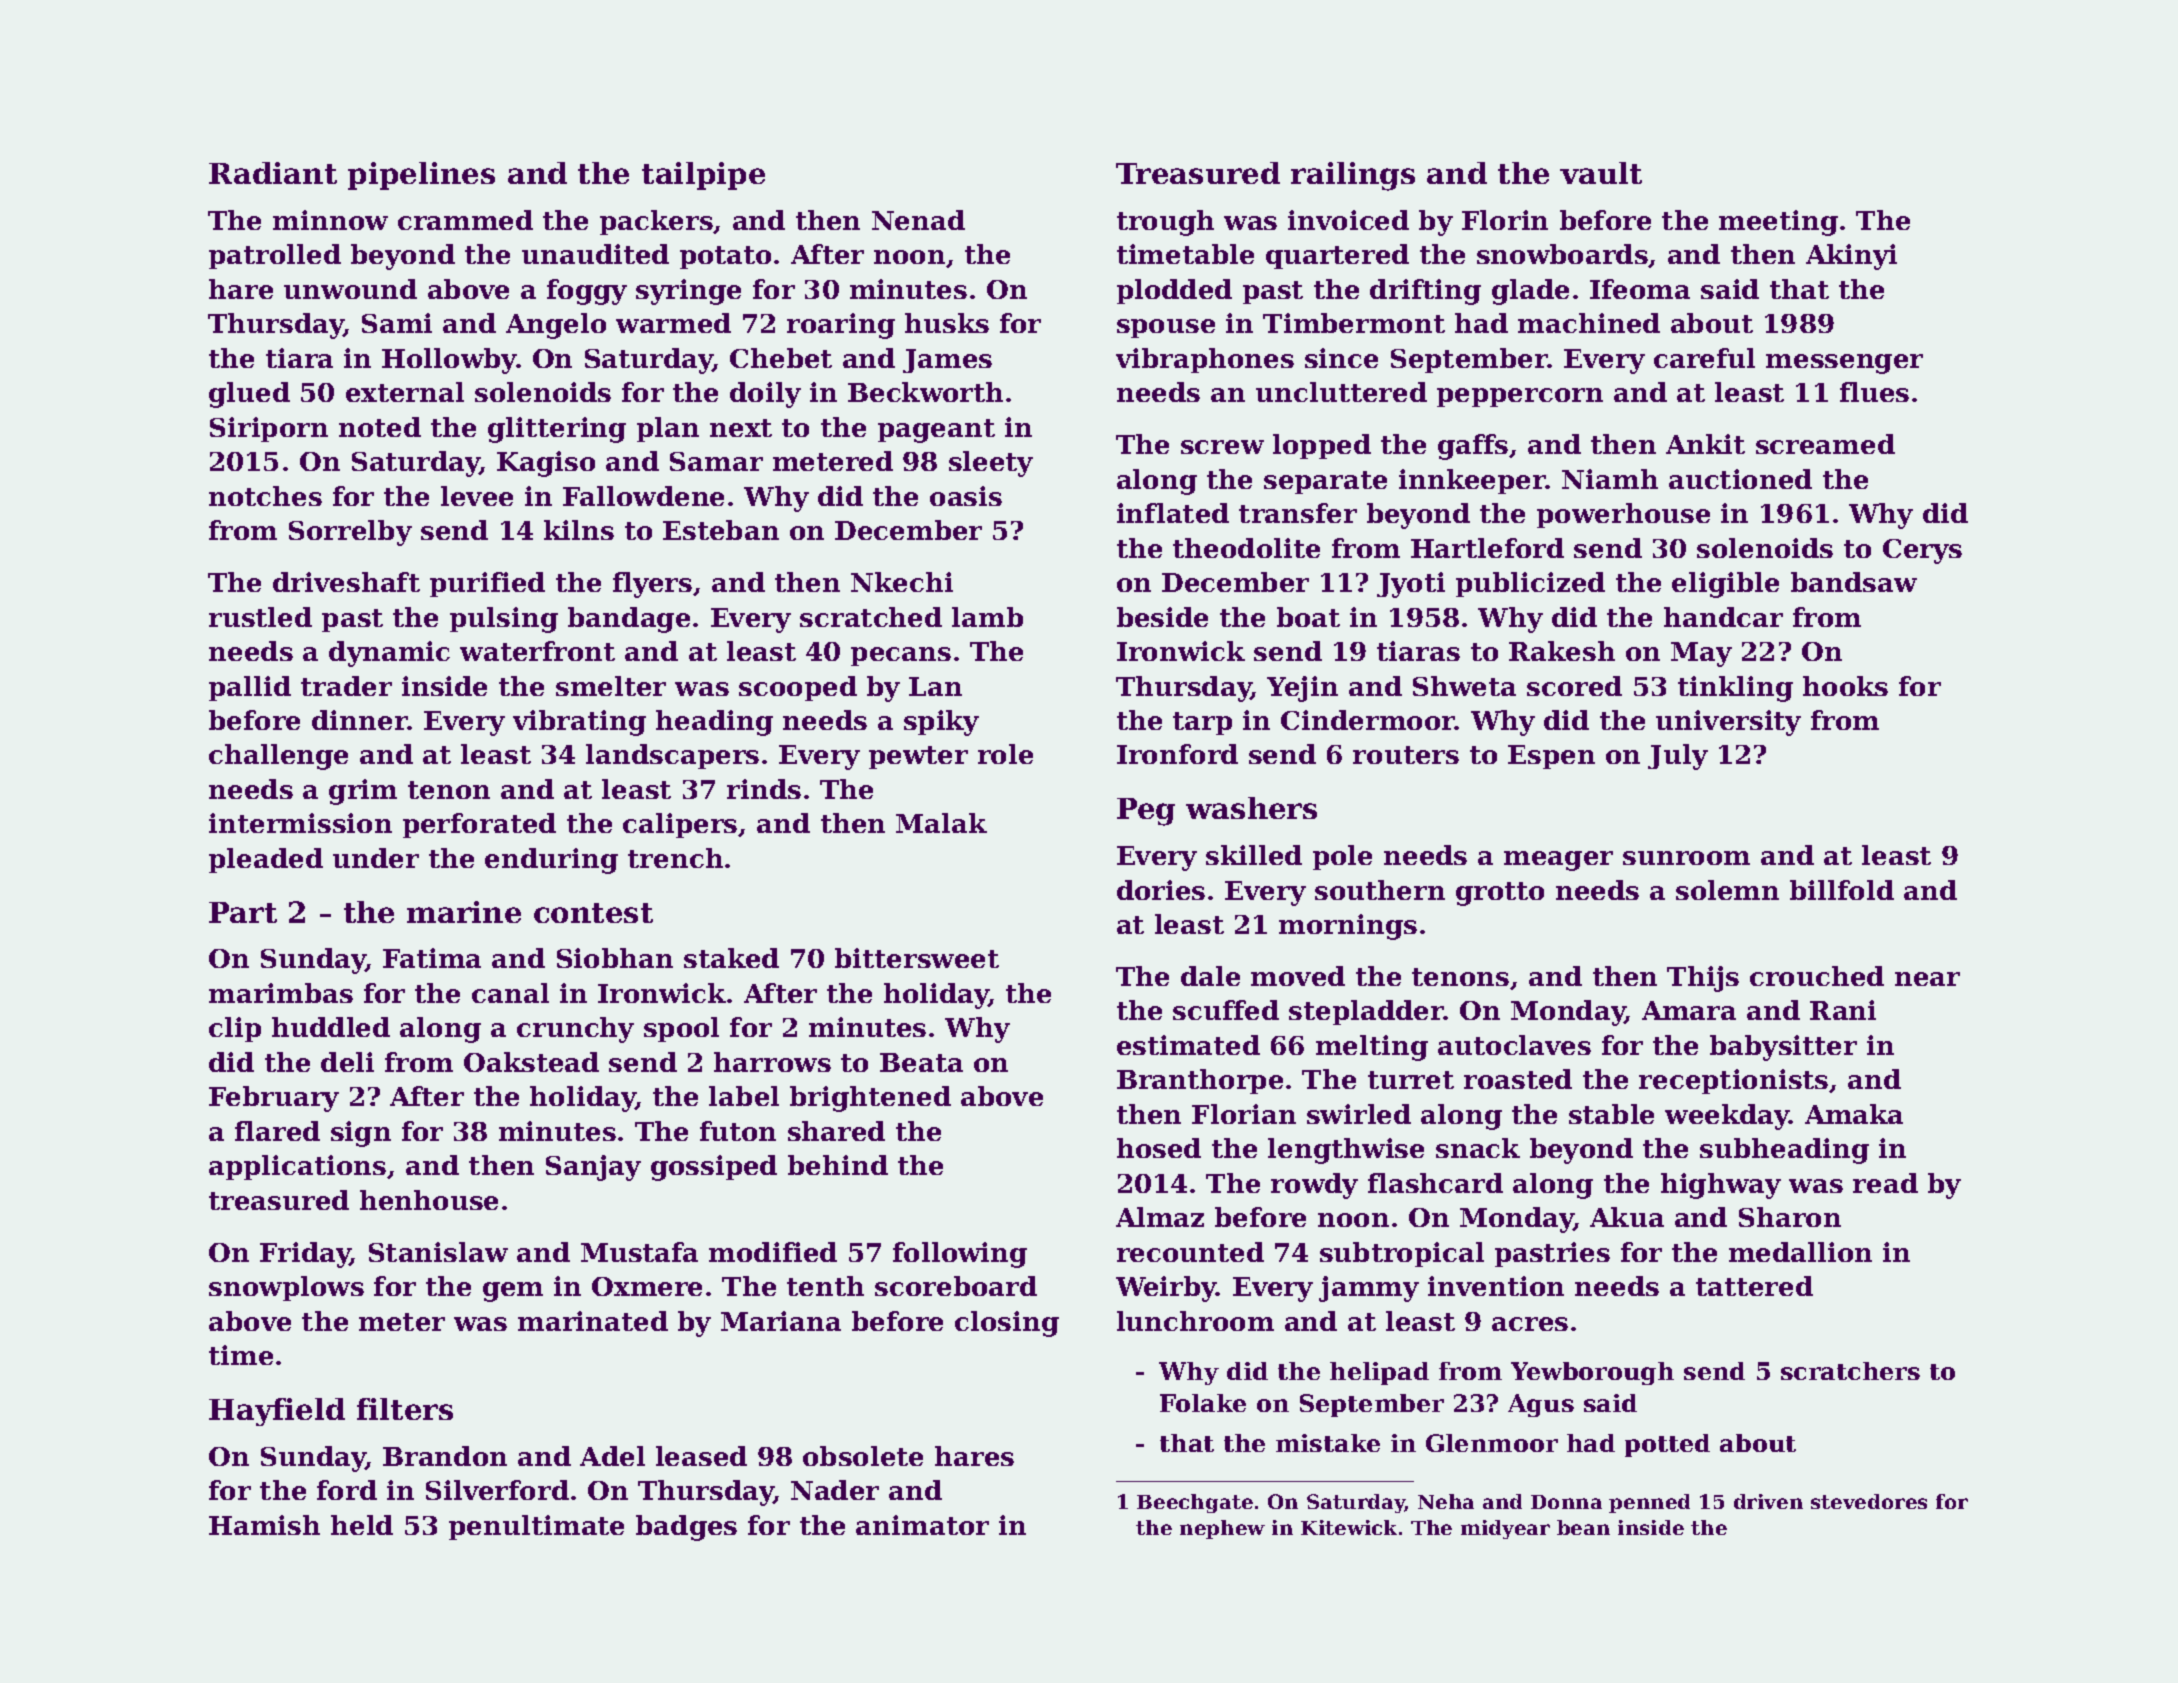  What do you see at coordinates (1353, 176) in the image?
I see `railings` at bounding box center [1353, 176].
